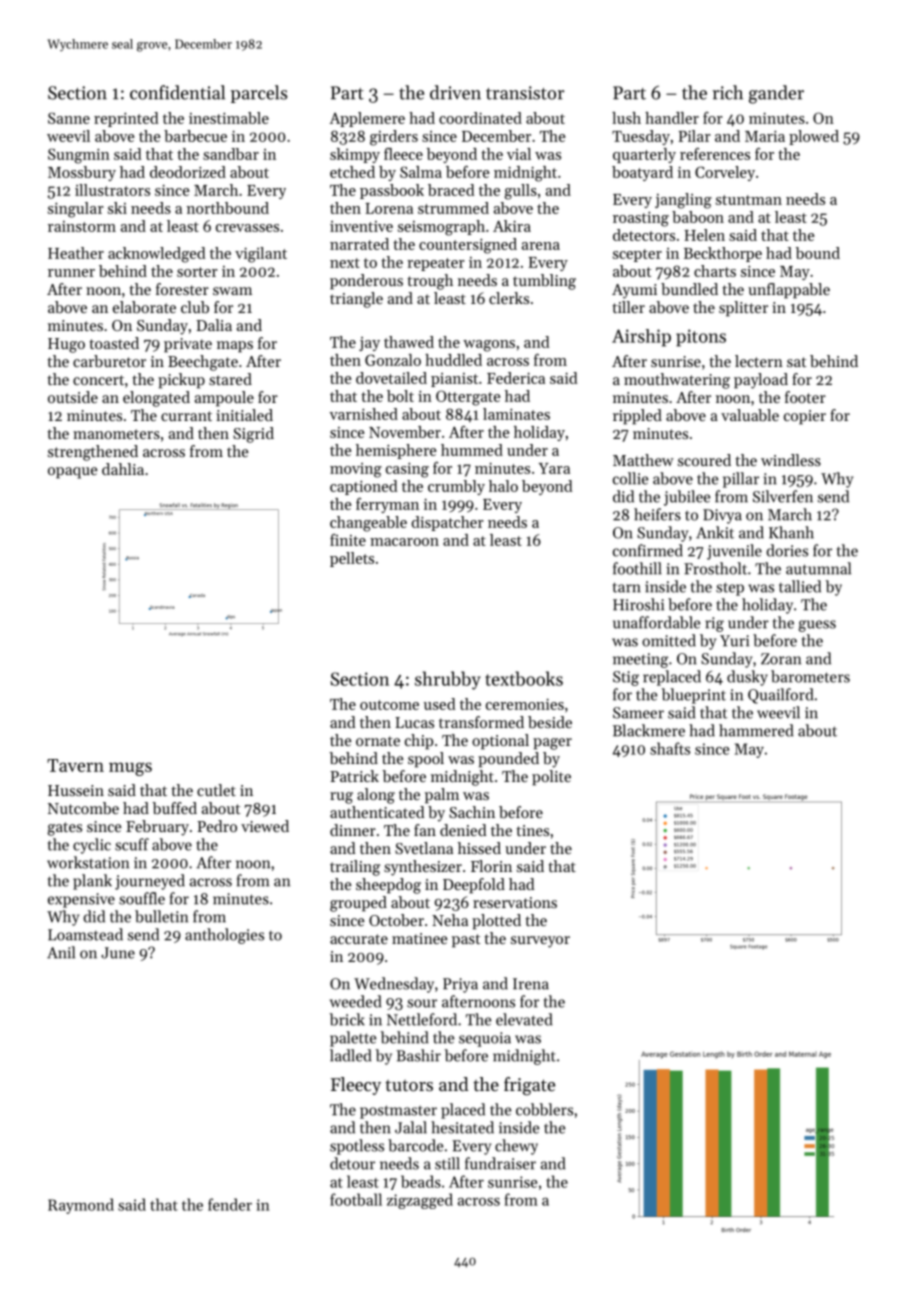  What do you see at coordinates (789, 291) in the page?
I see `unflappable` at bounding box center [789, 291].
